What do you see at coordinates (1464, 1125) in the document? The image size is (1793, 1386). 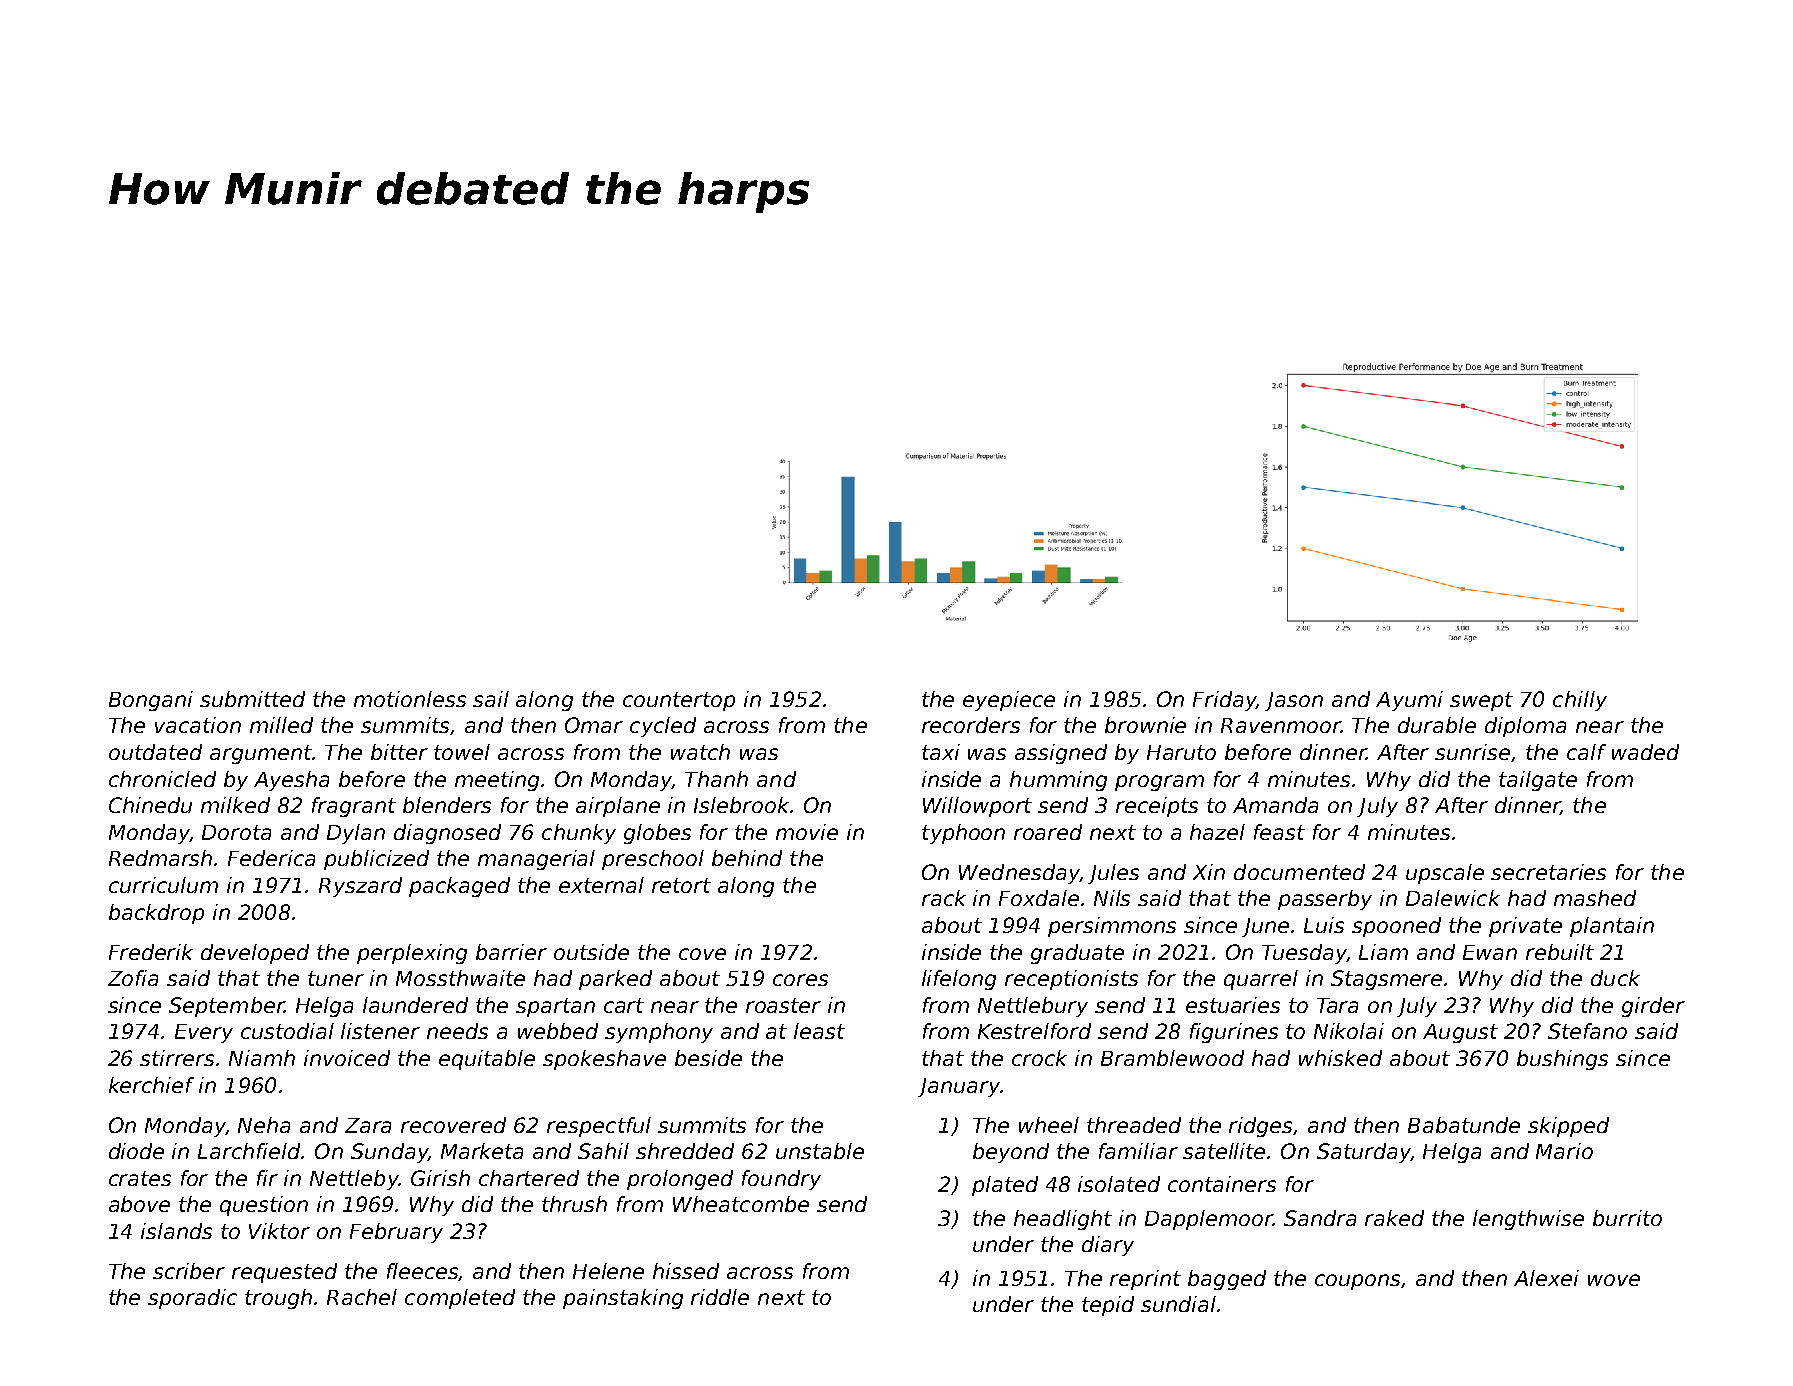 I see `Babatunde` at bounding box center [1464, 1125].
